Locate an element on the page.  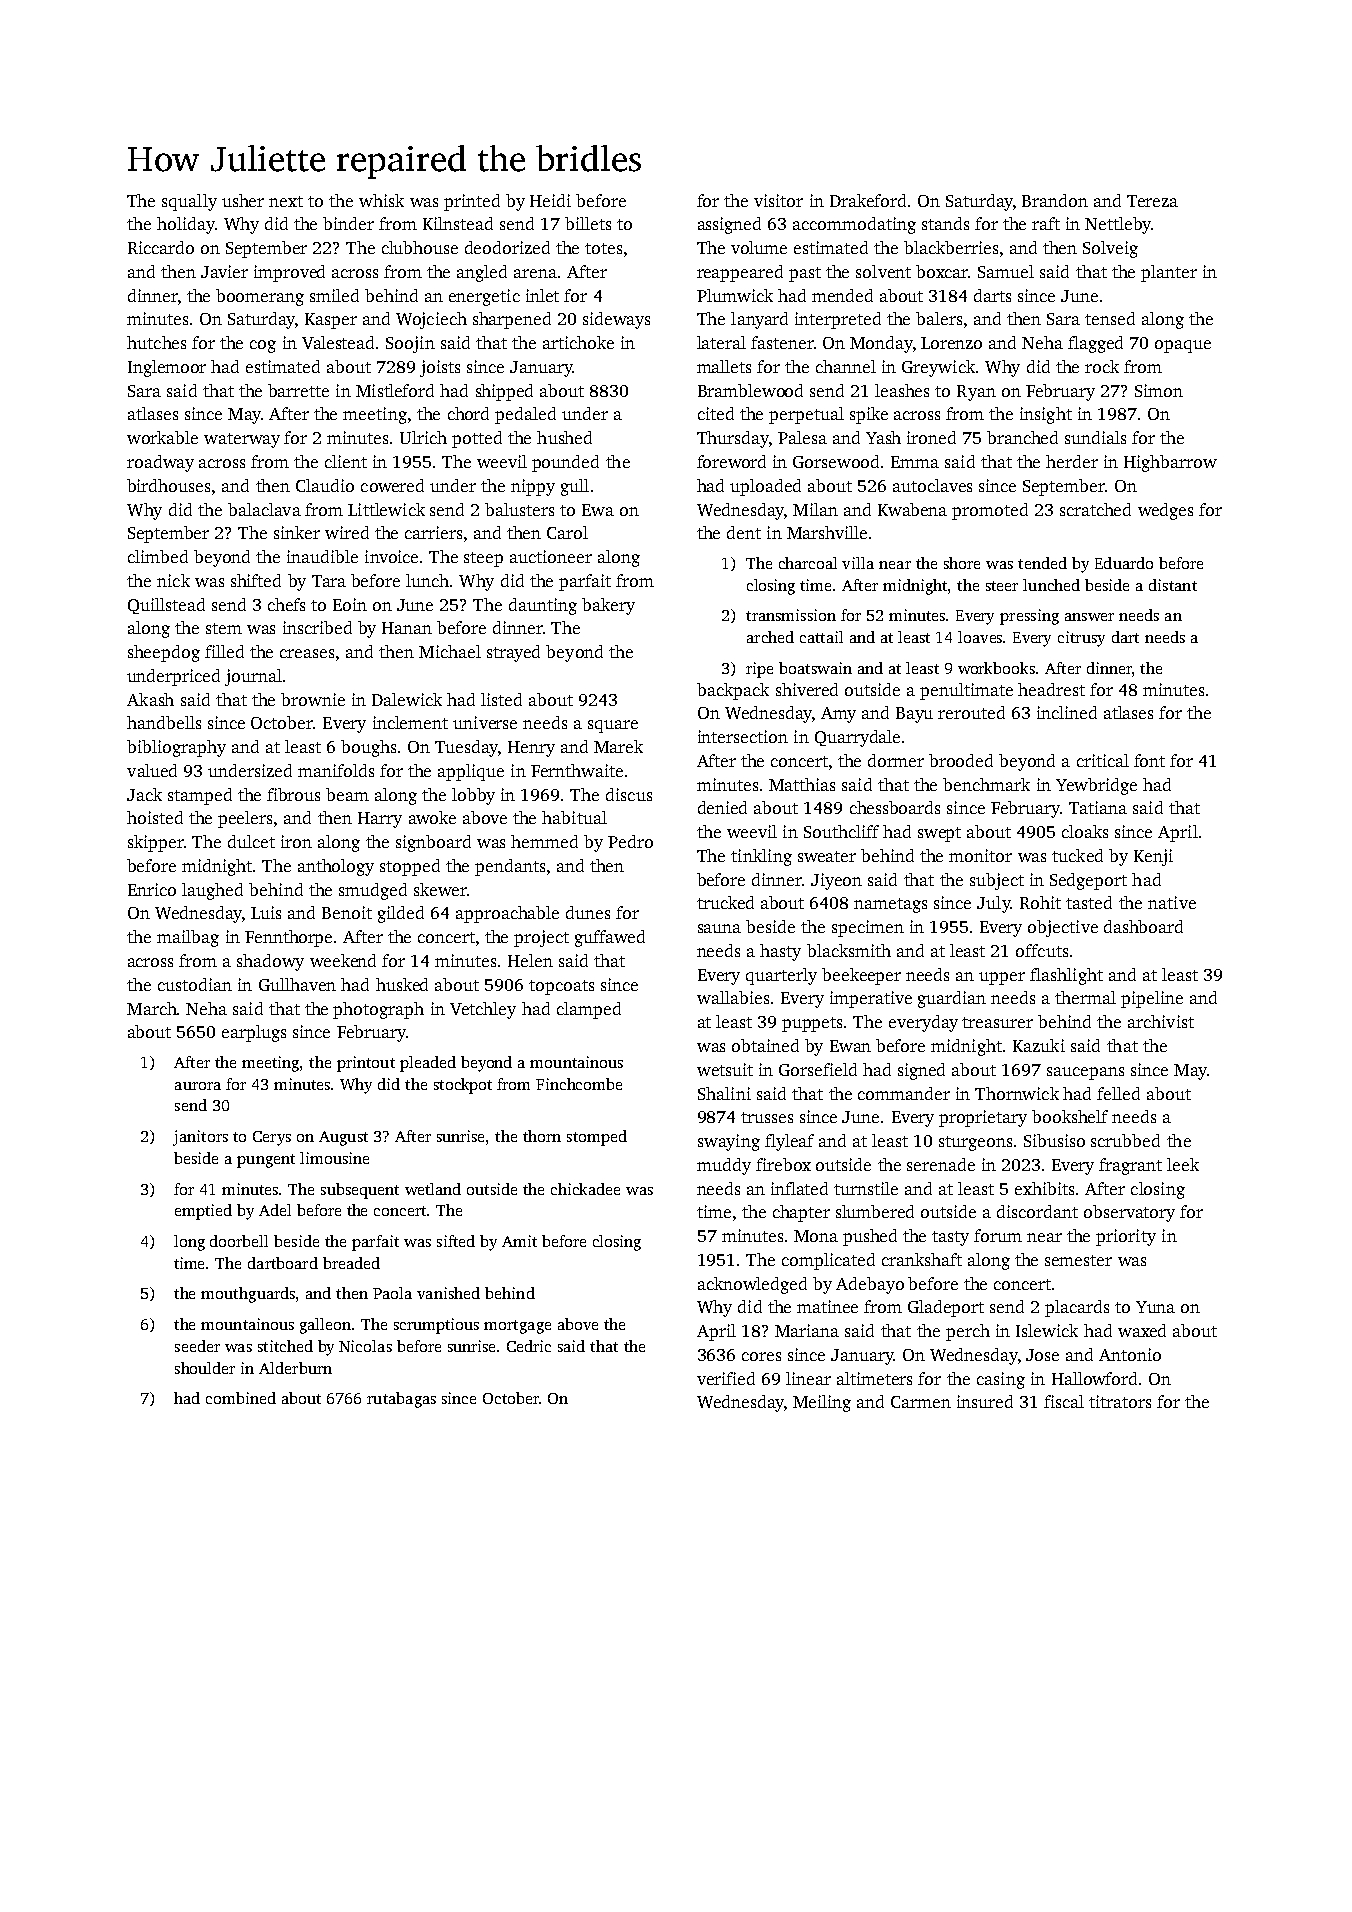
cited is located at coordinates (716, 413).
